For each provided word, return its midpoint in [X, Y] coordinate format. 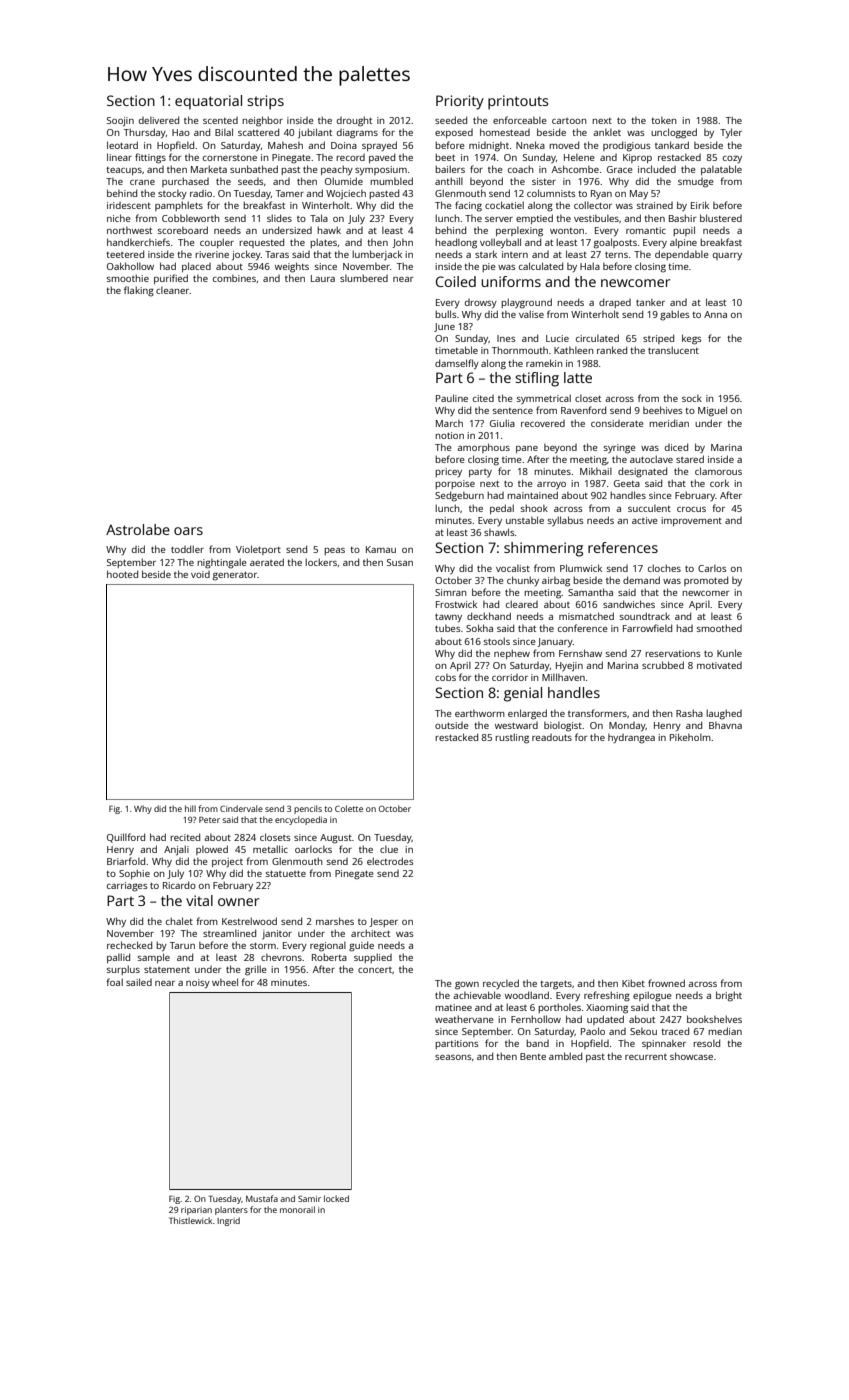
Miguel [712, 411]
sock [692, 398]
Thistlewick [190, 1220]
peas [334, 551]
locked [336, 1198]
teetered [125, 254]
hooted [122, 574]
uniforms [511, 281]
